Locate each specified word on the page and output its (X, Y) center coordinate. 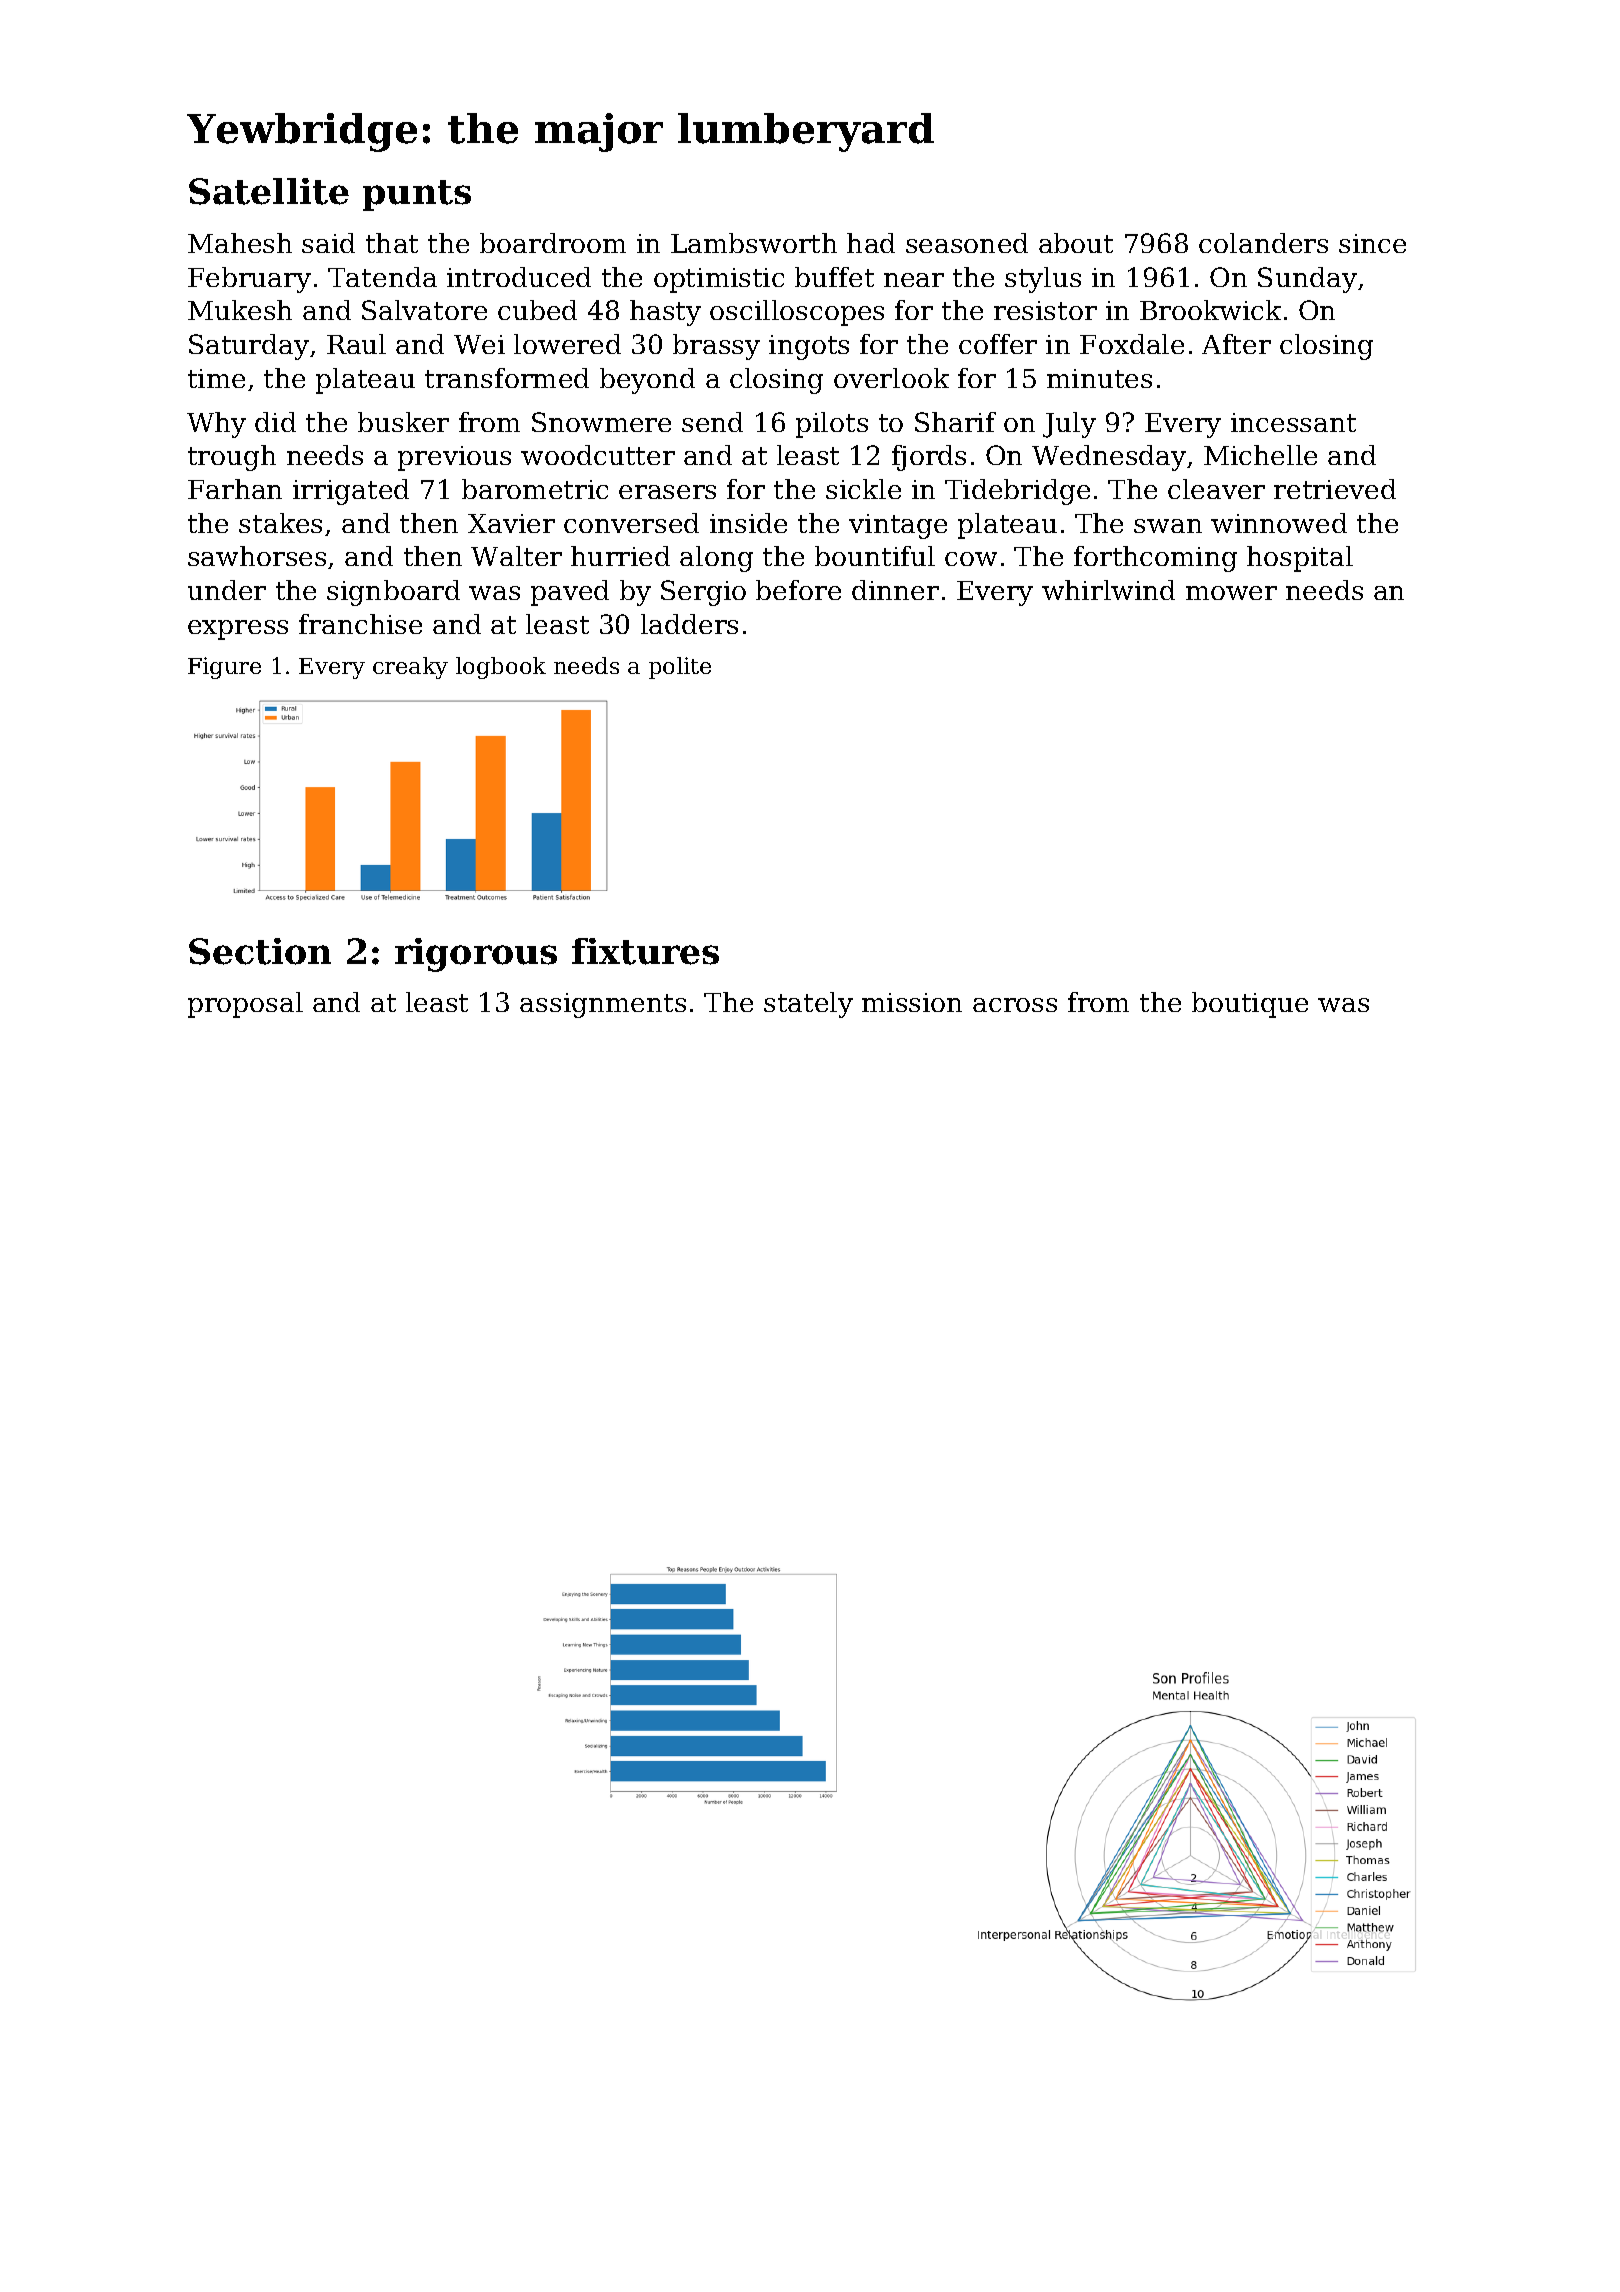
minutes (1099, 378)
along (716, 559)
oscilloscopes (797, 313)
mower (1231, 593)
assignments (603, 1005)
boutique (1250, 1005)
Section (260, 951)
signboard (393, 593)
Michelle (1260, 455)
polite (680, 668)
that (392, 243)
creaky (410, 668)
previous (454, 458)
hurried (620, 556)
